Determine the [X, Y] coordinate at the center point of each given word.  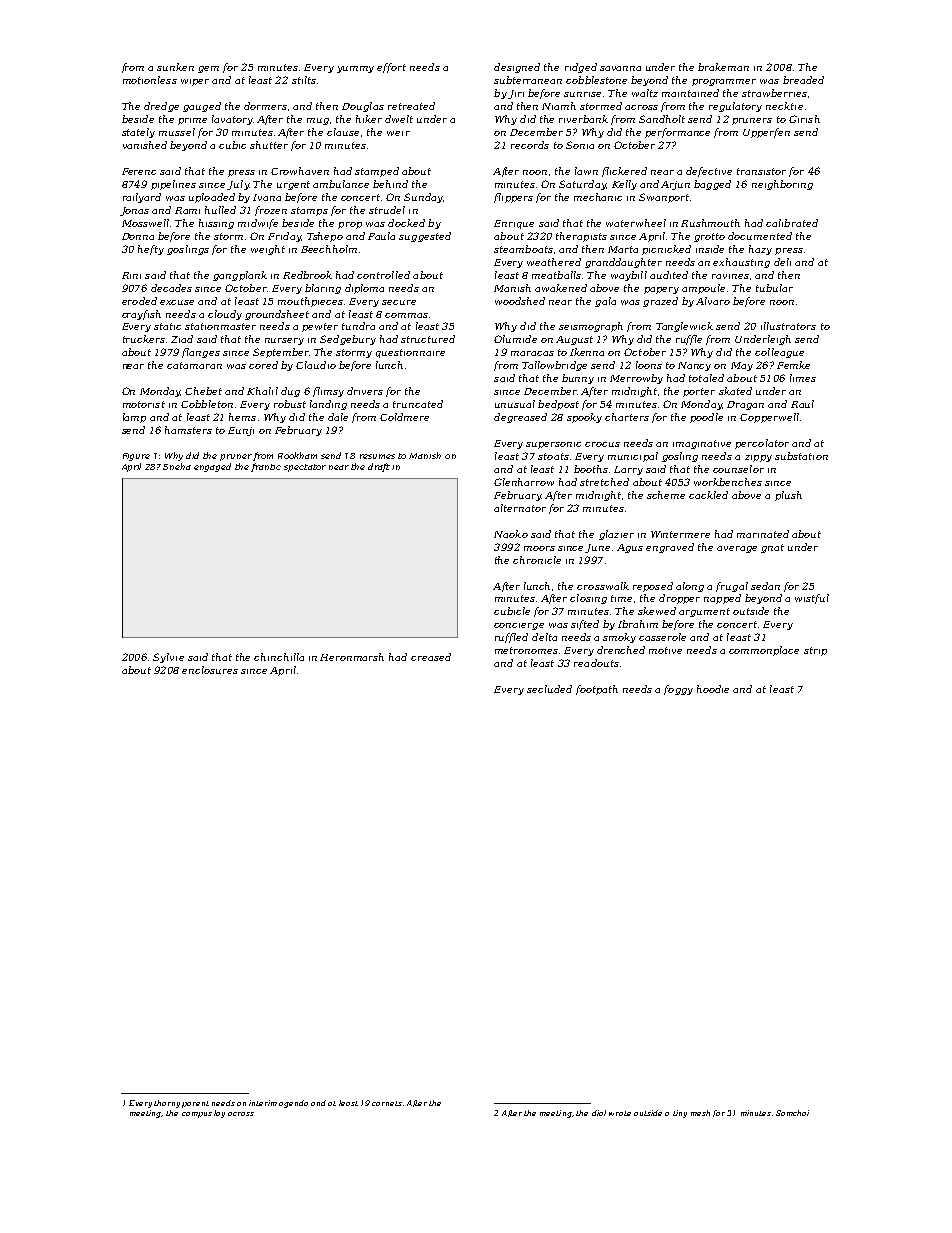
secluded [549, 689]
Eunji [241, 431]
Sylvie [168, 658]
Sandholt [662, 119]
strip [815, 651]
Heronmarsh [352, 657]
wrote [620, 1113]
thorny [167, 1104]
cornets [387, 1103]
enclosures [210, 670]
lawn [586, 171]
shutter [269, 145]
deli [782, 262]
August [574, 340]
